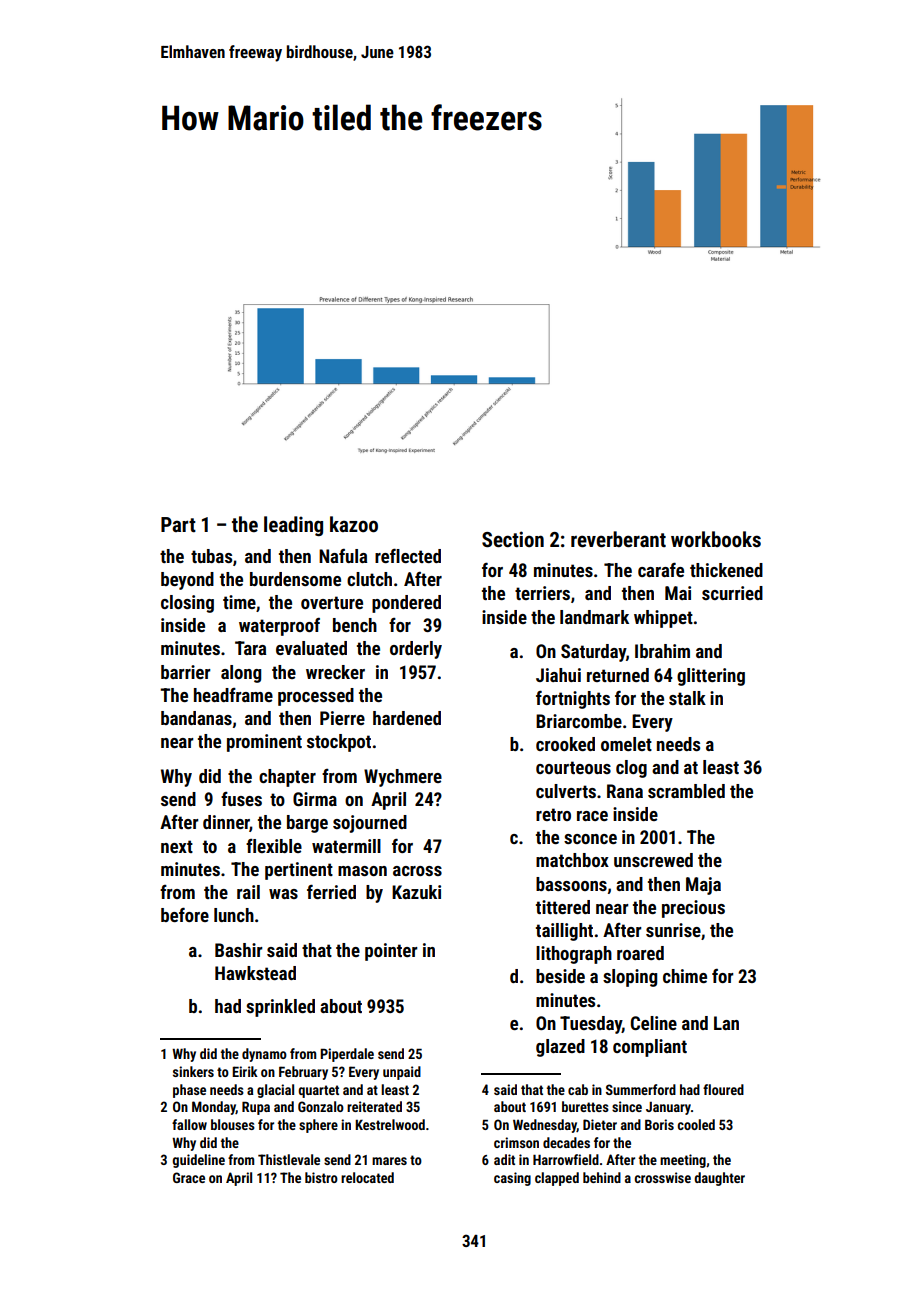  What do you see at coordinates (563, 907) in the image?
I see `tittered` at bounding box center [563, 907].
